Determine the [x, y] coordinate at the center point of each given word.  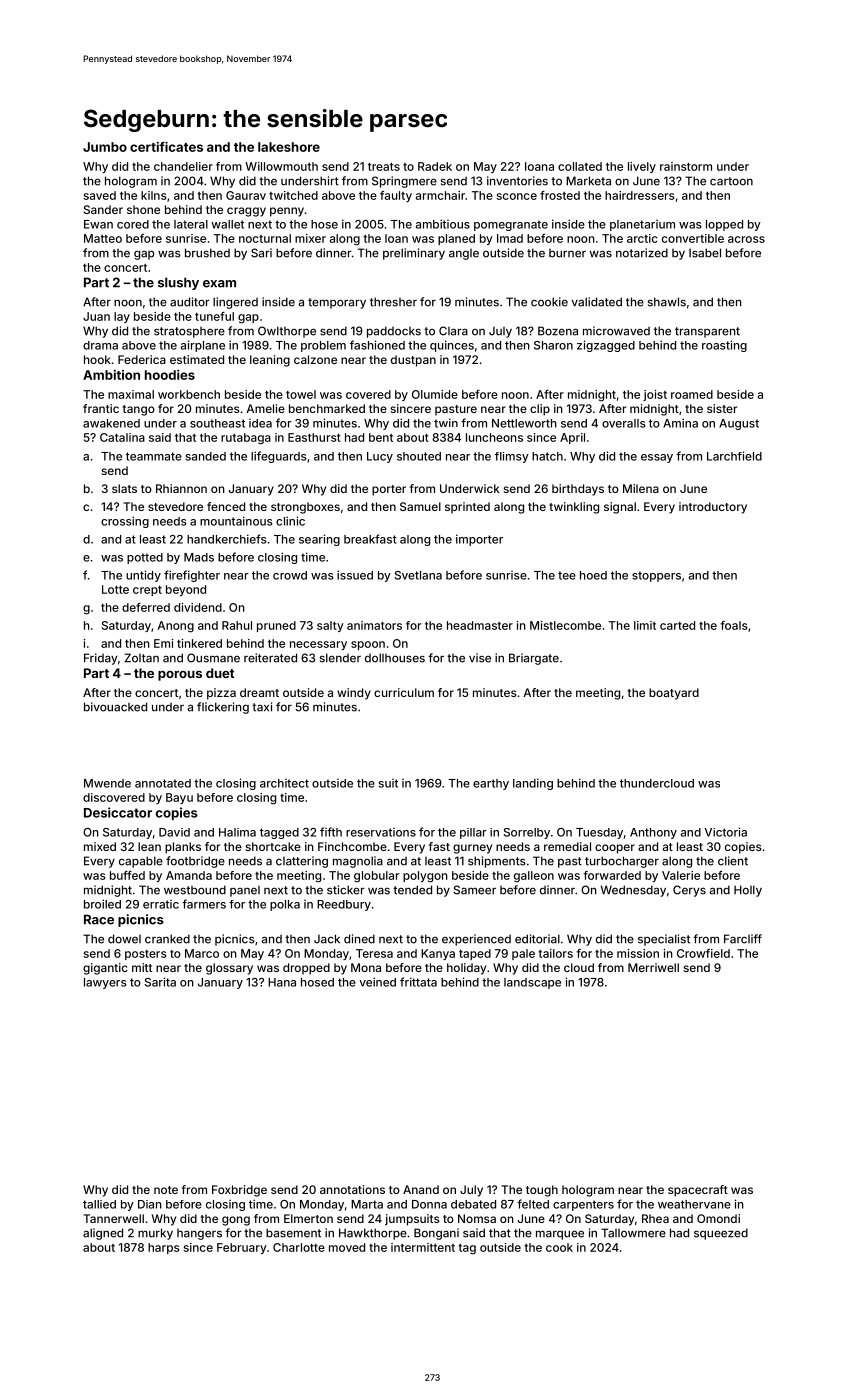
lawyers [105, 983]
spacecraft [698, 1191]
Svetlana [418, 575]
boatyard [674, 694]
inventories [517, 181]
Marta [367, 1204]
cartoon [731, 181]
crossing [125, 522]
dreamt [259, 692]
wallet [227, 224]
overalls [624, 423]
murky [155, 1234]
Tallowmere [633, 1233]
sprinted [467, 508]
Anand [421, 1189]
